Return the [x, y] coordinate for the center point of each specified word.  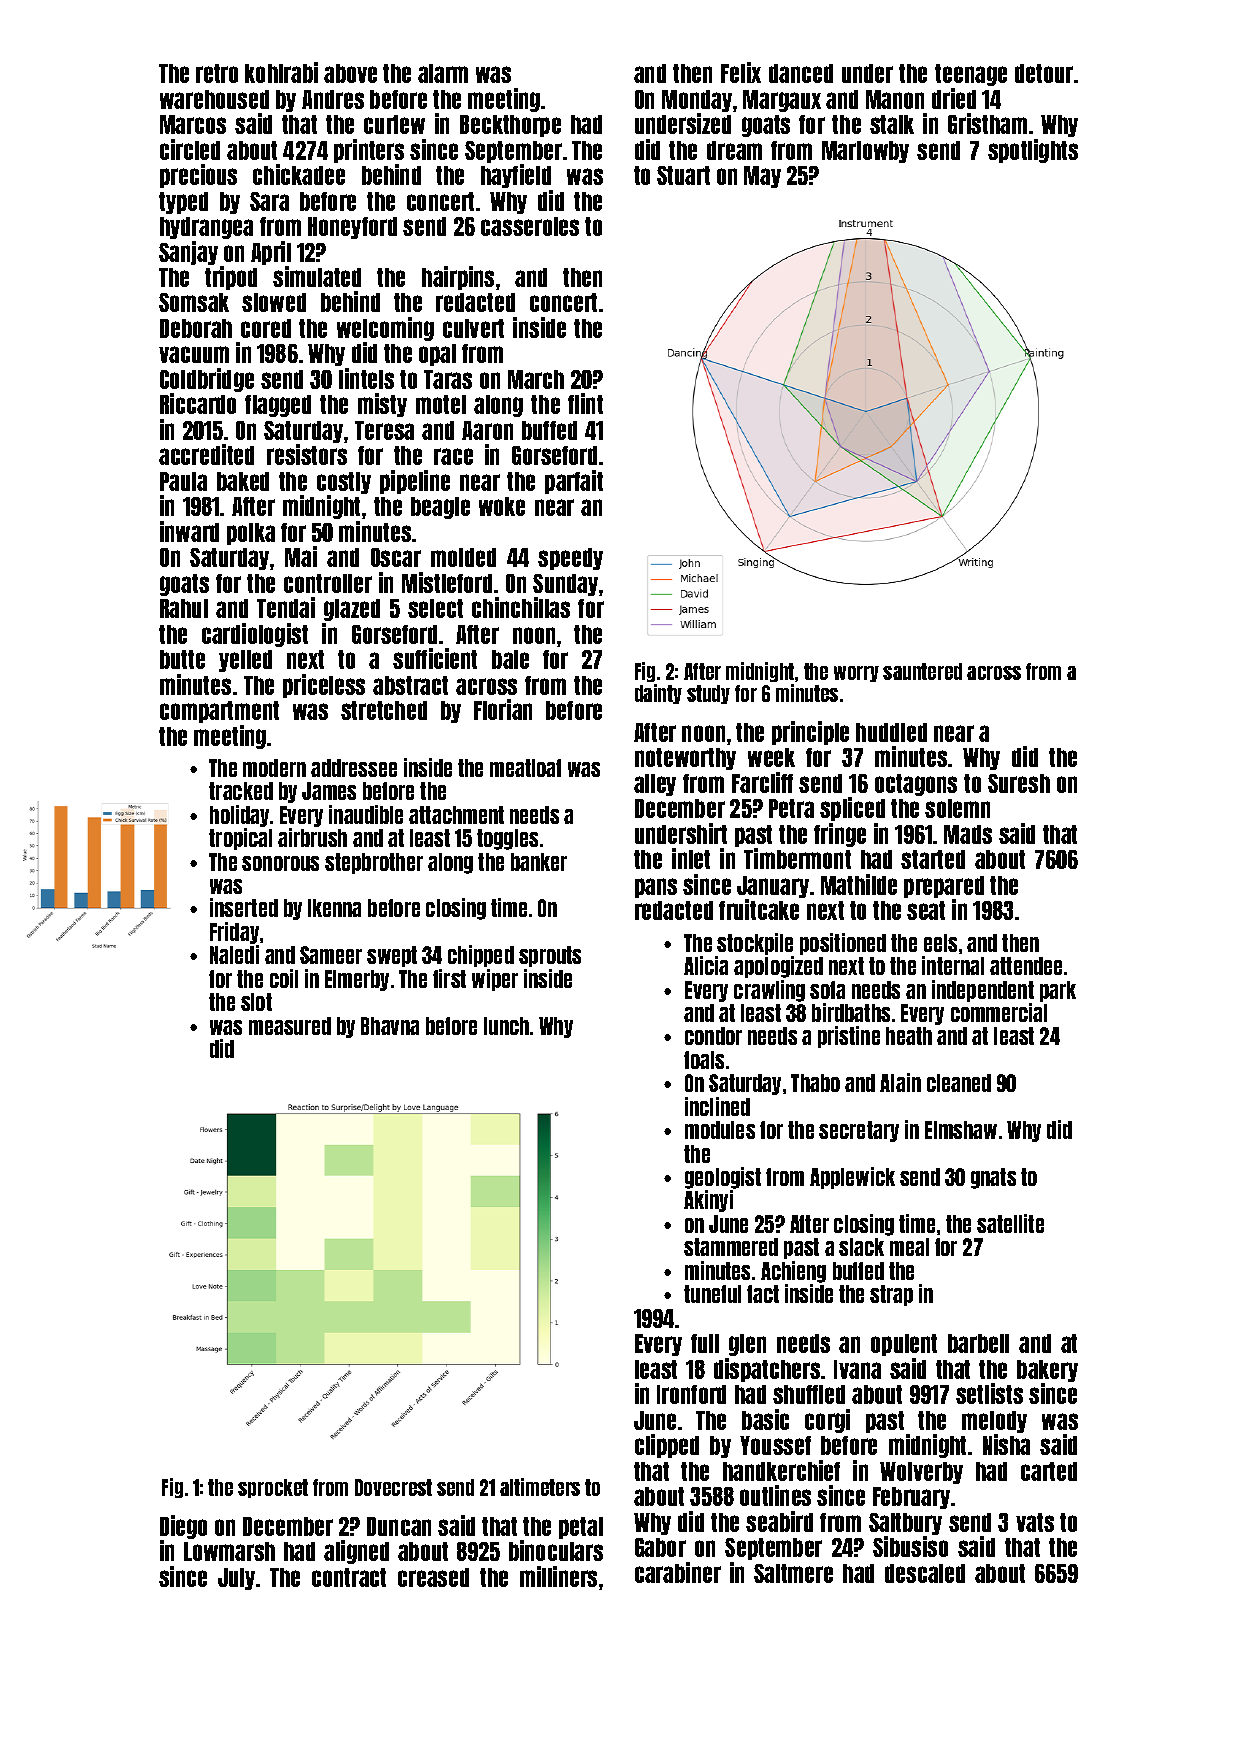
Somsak [194, 302]
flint [585, 403]
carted [1049, 1471]
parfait [574, 482]
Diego [183, 1527]
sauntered [922, 671]
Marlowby [865, 152]
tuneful [712, 1294]
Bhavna [390, 1026]
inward [189, 531]
